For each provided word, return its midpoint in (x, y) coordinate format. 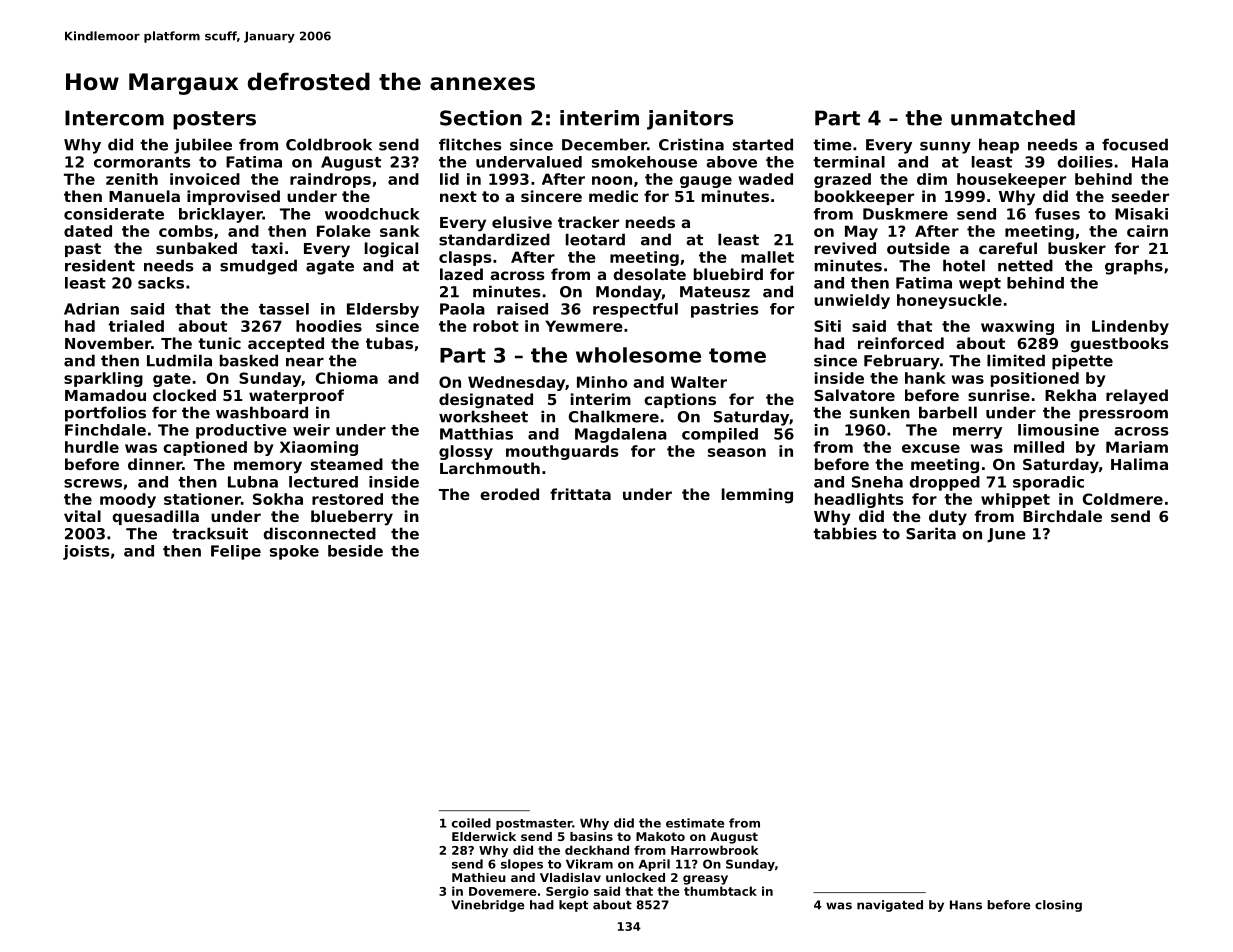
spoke (294, 552)
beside (355, 551)
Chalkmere (614, 416)
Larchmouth (490, 468)
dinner (155, 464)
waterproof (296, 396)
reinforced (901, 343)
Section (481, 118)
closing (1058, 906)
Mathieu (479, 877)
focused (1135, 144)
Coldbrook (329, 144)
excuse (931, 448)
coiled (471, 823)
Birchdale (1062, 516)
